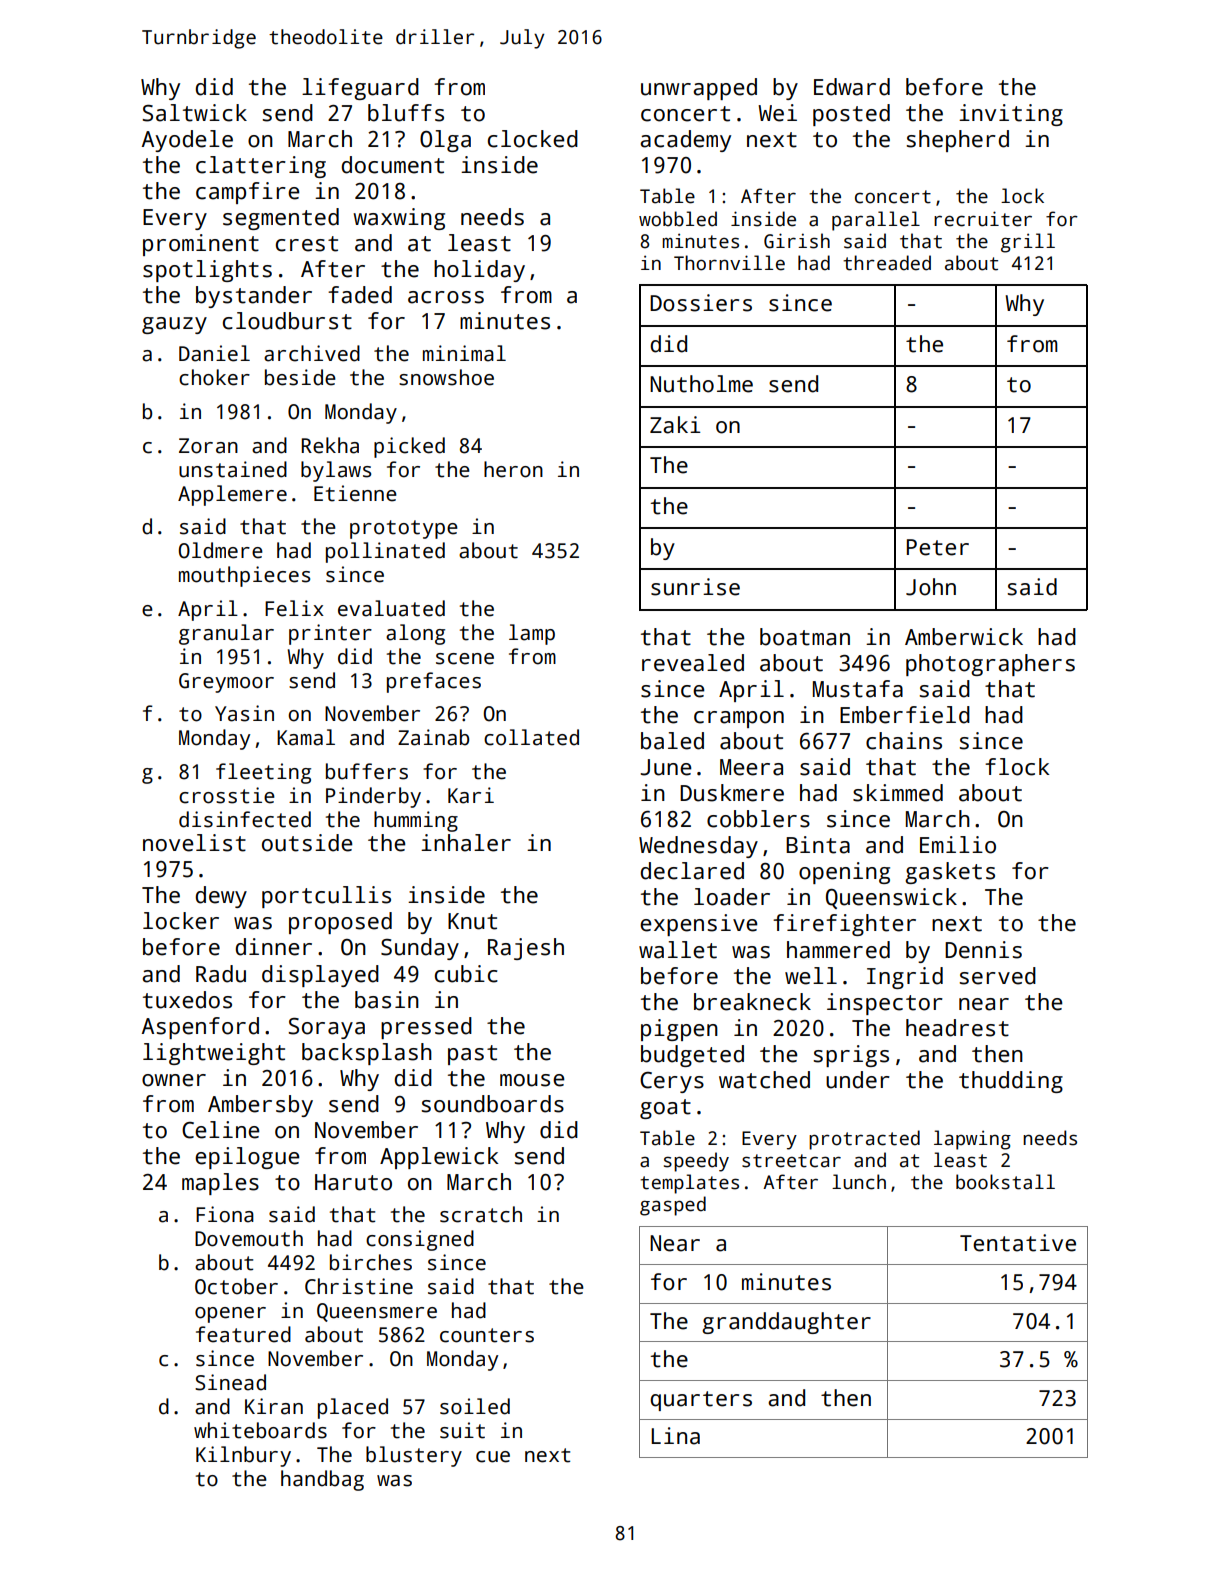 The image size is (1229, 1591). Describe the element at coordinates (406, 113) in the screenshot. I see `bluffs` at that location.
